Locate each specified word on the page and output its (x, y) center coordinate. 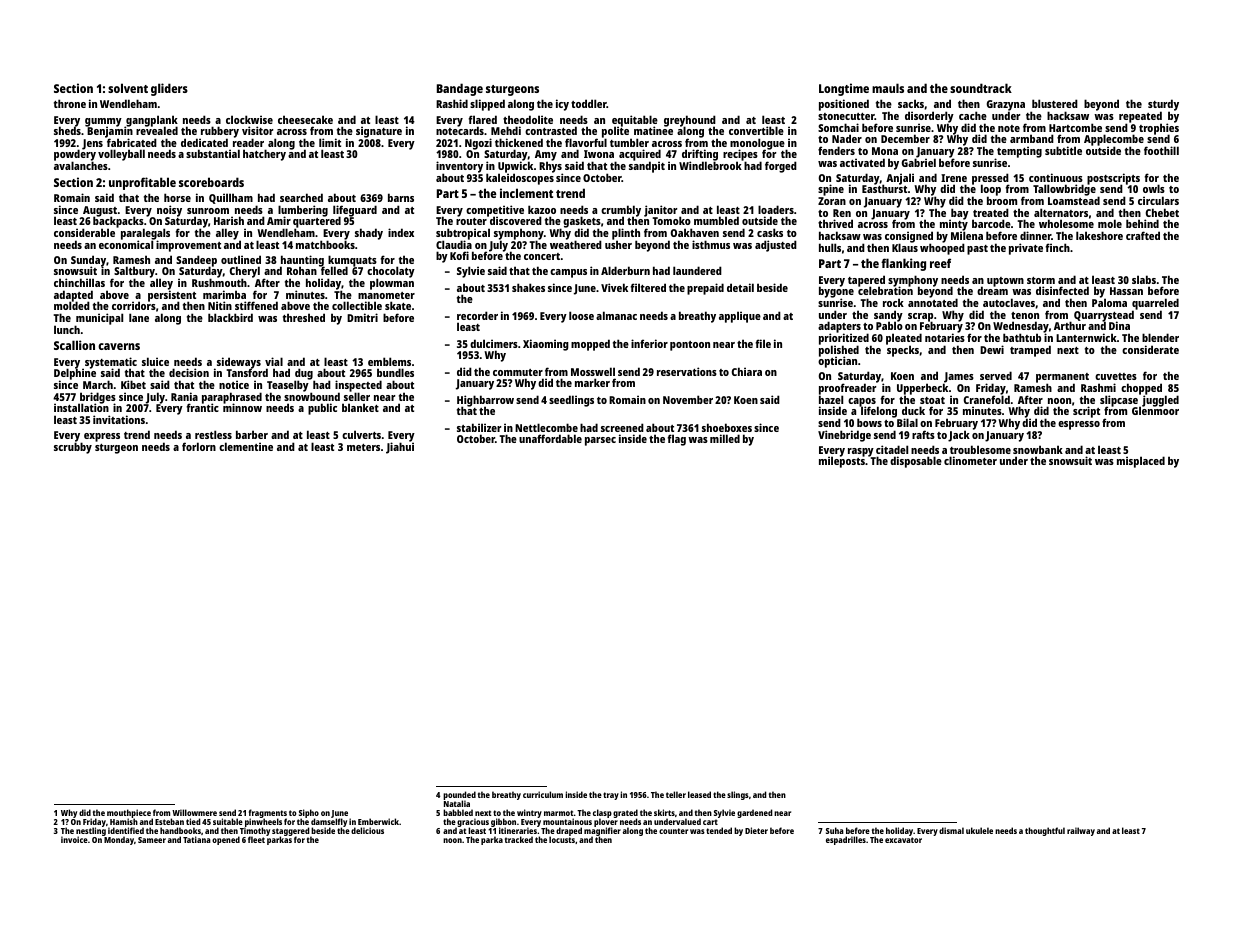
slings (738, 795)
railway (1081, 831)
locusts (562, 840)
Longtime (844, 89)
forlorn (199, 446)
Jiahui (400, 448)
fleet (256, 840)
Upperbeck (922, 389)
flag (677, 440)
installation (81, 408)
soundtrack (981, 88)
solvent (128, 88)
